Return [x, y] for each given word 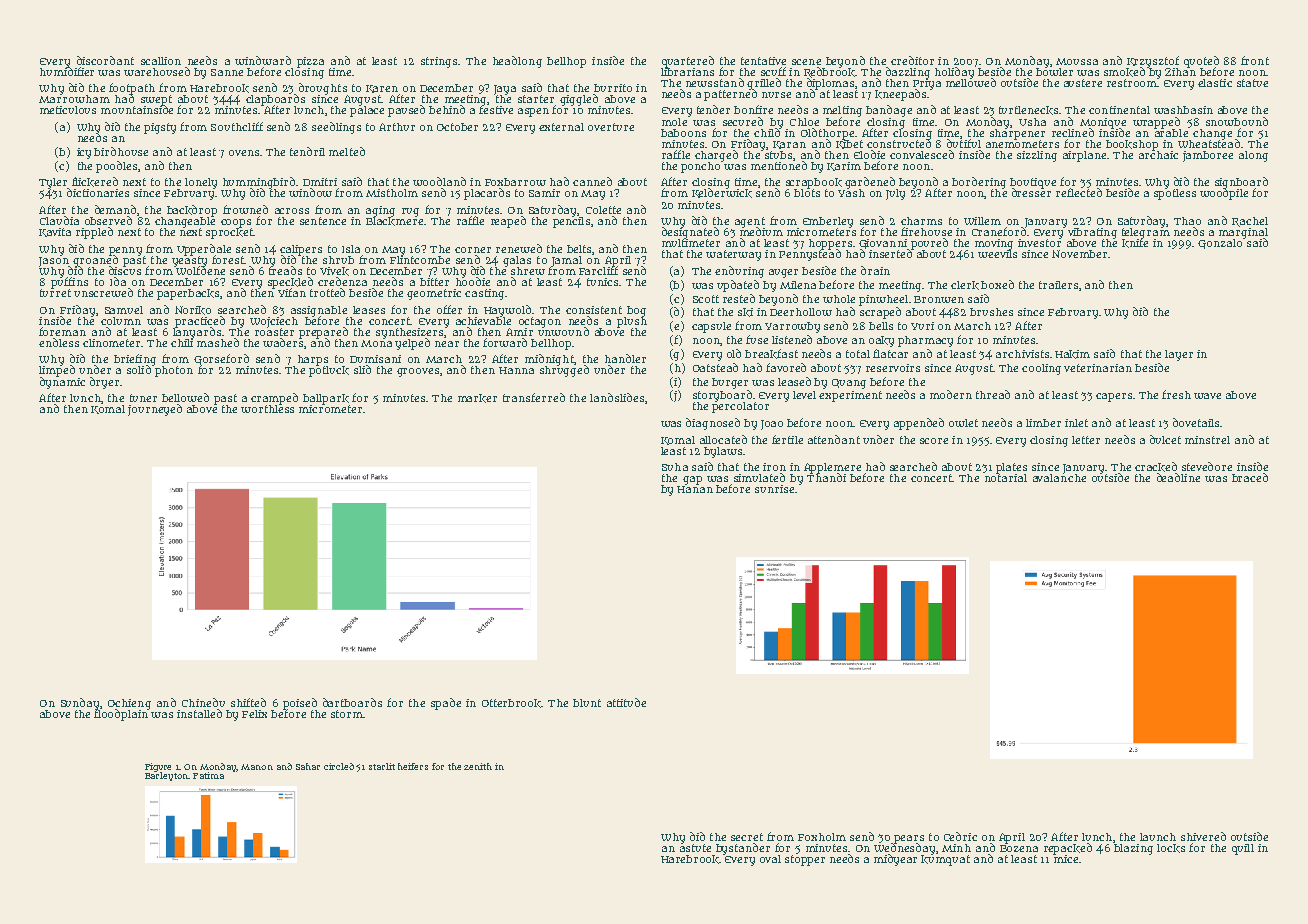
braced [1250, 477]
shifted [248, 702]
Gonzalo [1220, 244]
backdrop [192, 211]
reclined [1073, 132]
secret [747, 837]
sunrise [774, 489]
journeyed [155, 410]
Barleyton [167, 776]
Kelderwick [722, 193]
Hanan [695, 489]
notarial [1006, 478]
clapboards [275, 100]
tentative [763, 61]
